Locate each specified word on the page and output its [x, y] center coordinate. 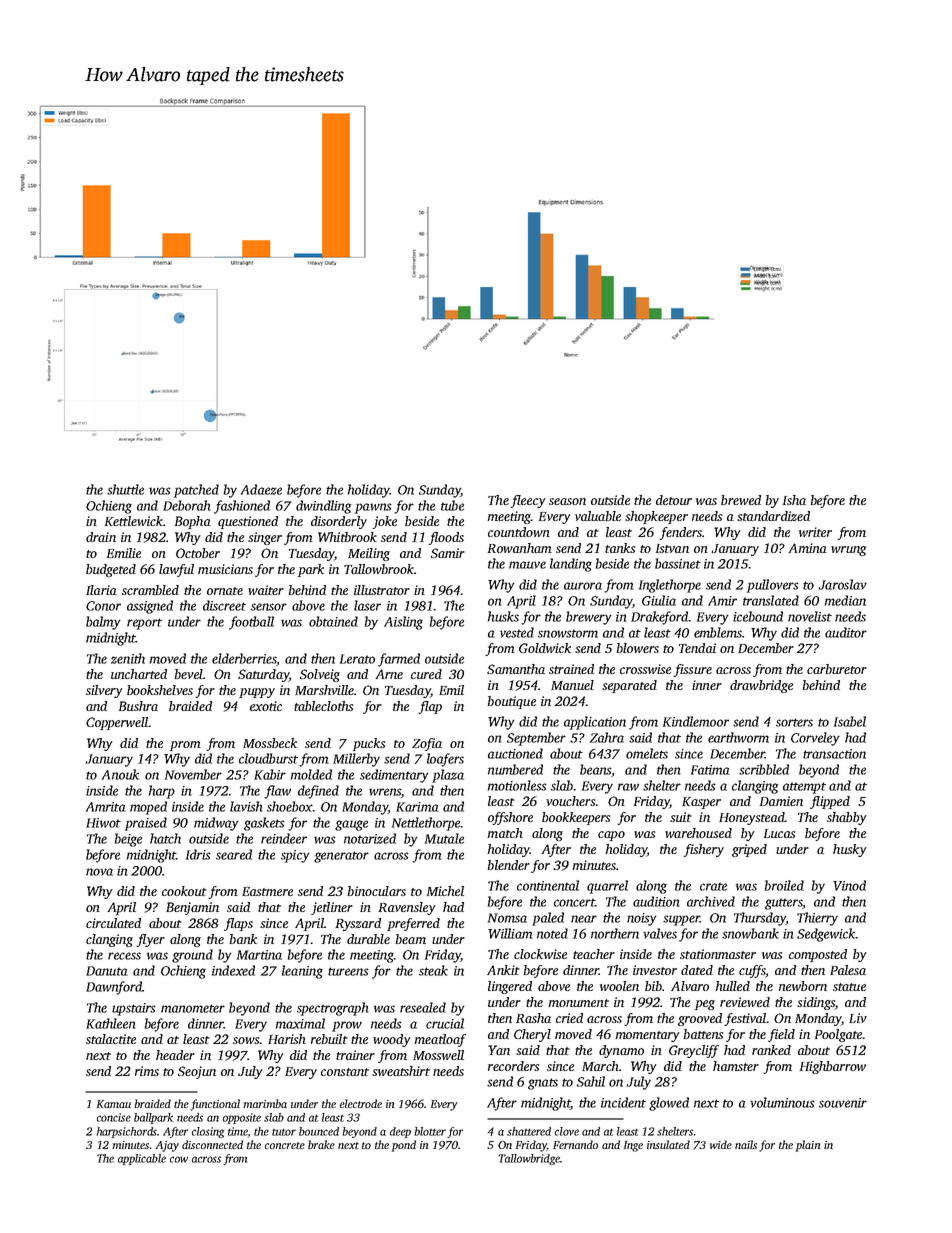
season [567, 501]
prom [185, 746]
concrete [285, 1145]
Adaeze [261, 489]
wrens [385, 793]
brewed [741, 500]
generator [341, 857]
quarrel [607, 887]
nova [99, 872]
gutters [783, 904]
